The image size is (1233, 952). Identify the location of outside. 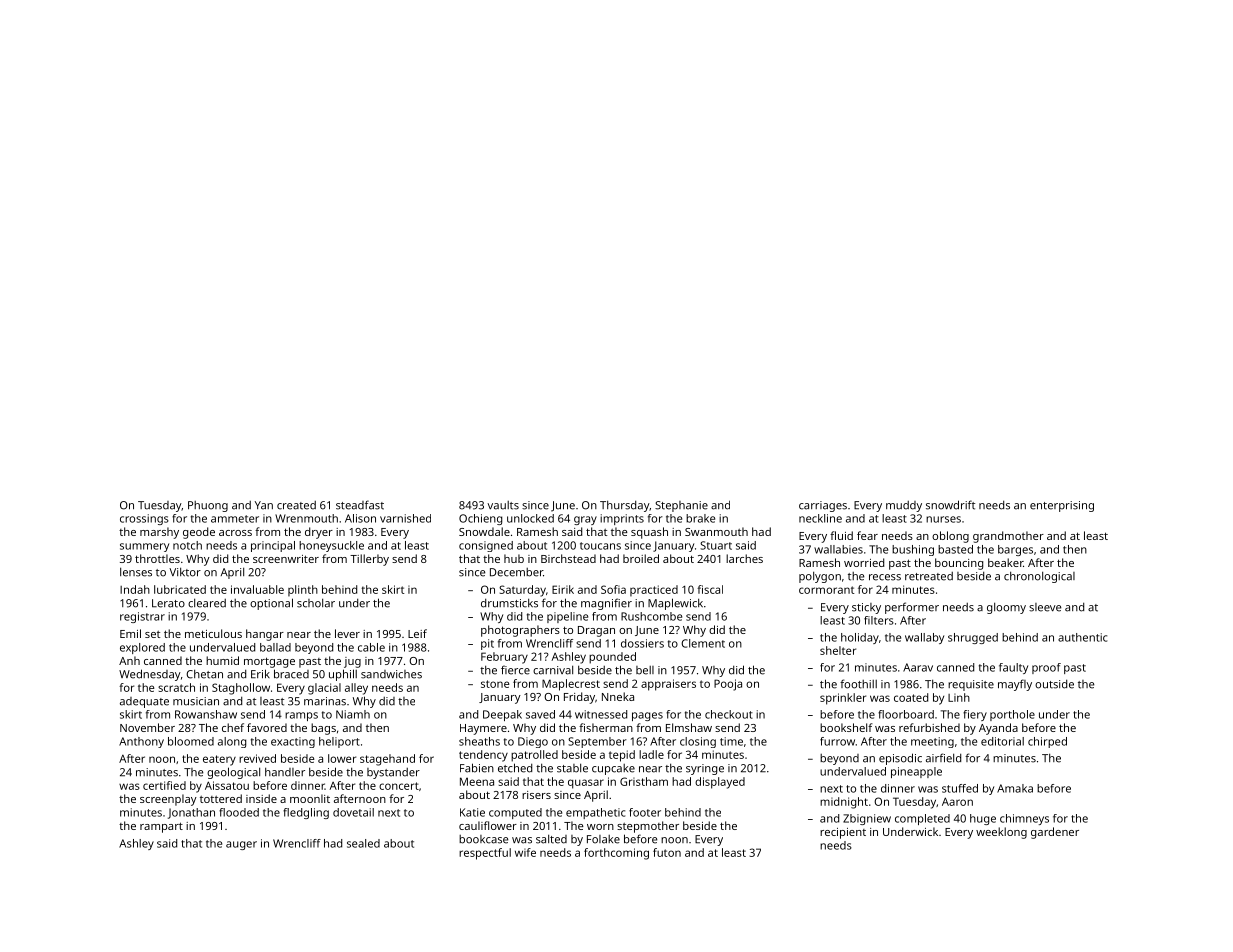
(1054, 684).
